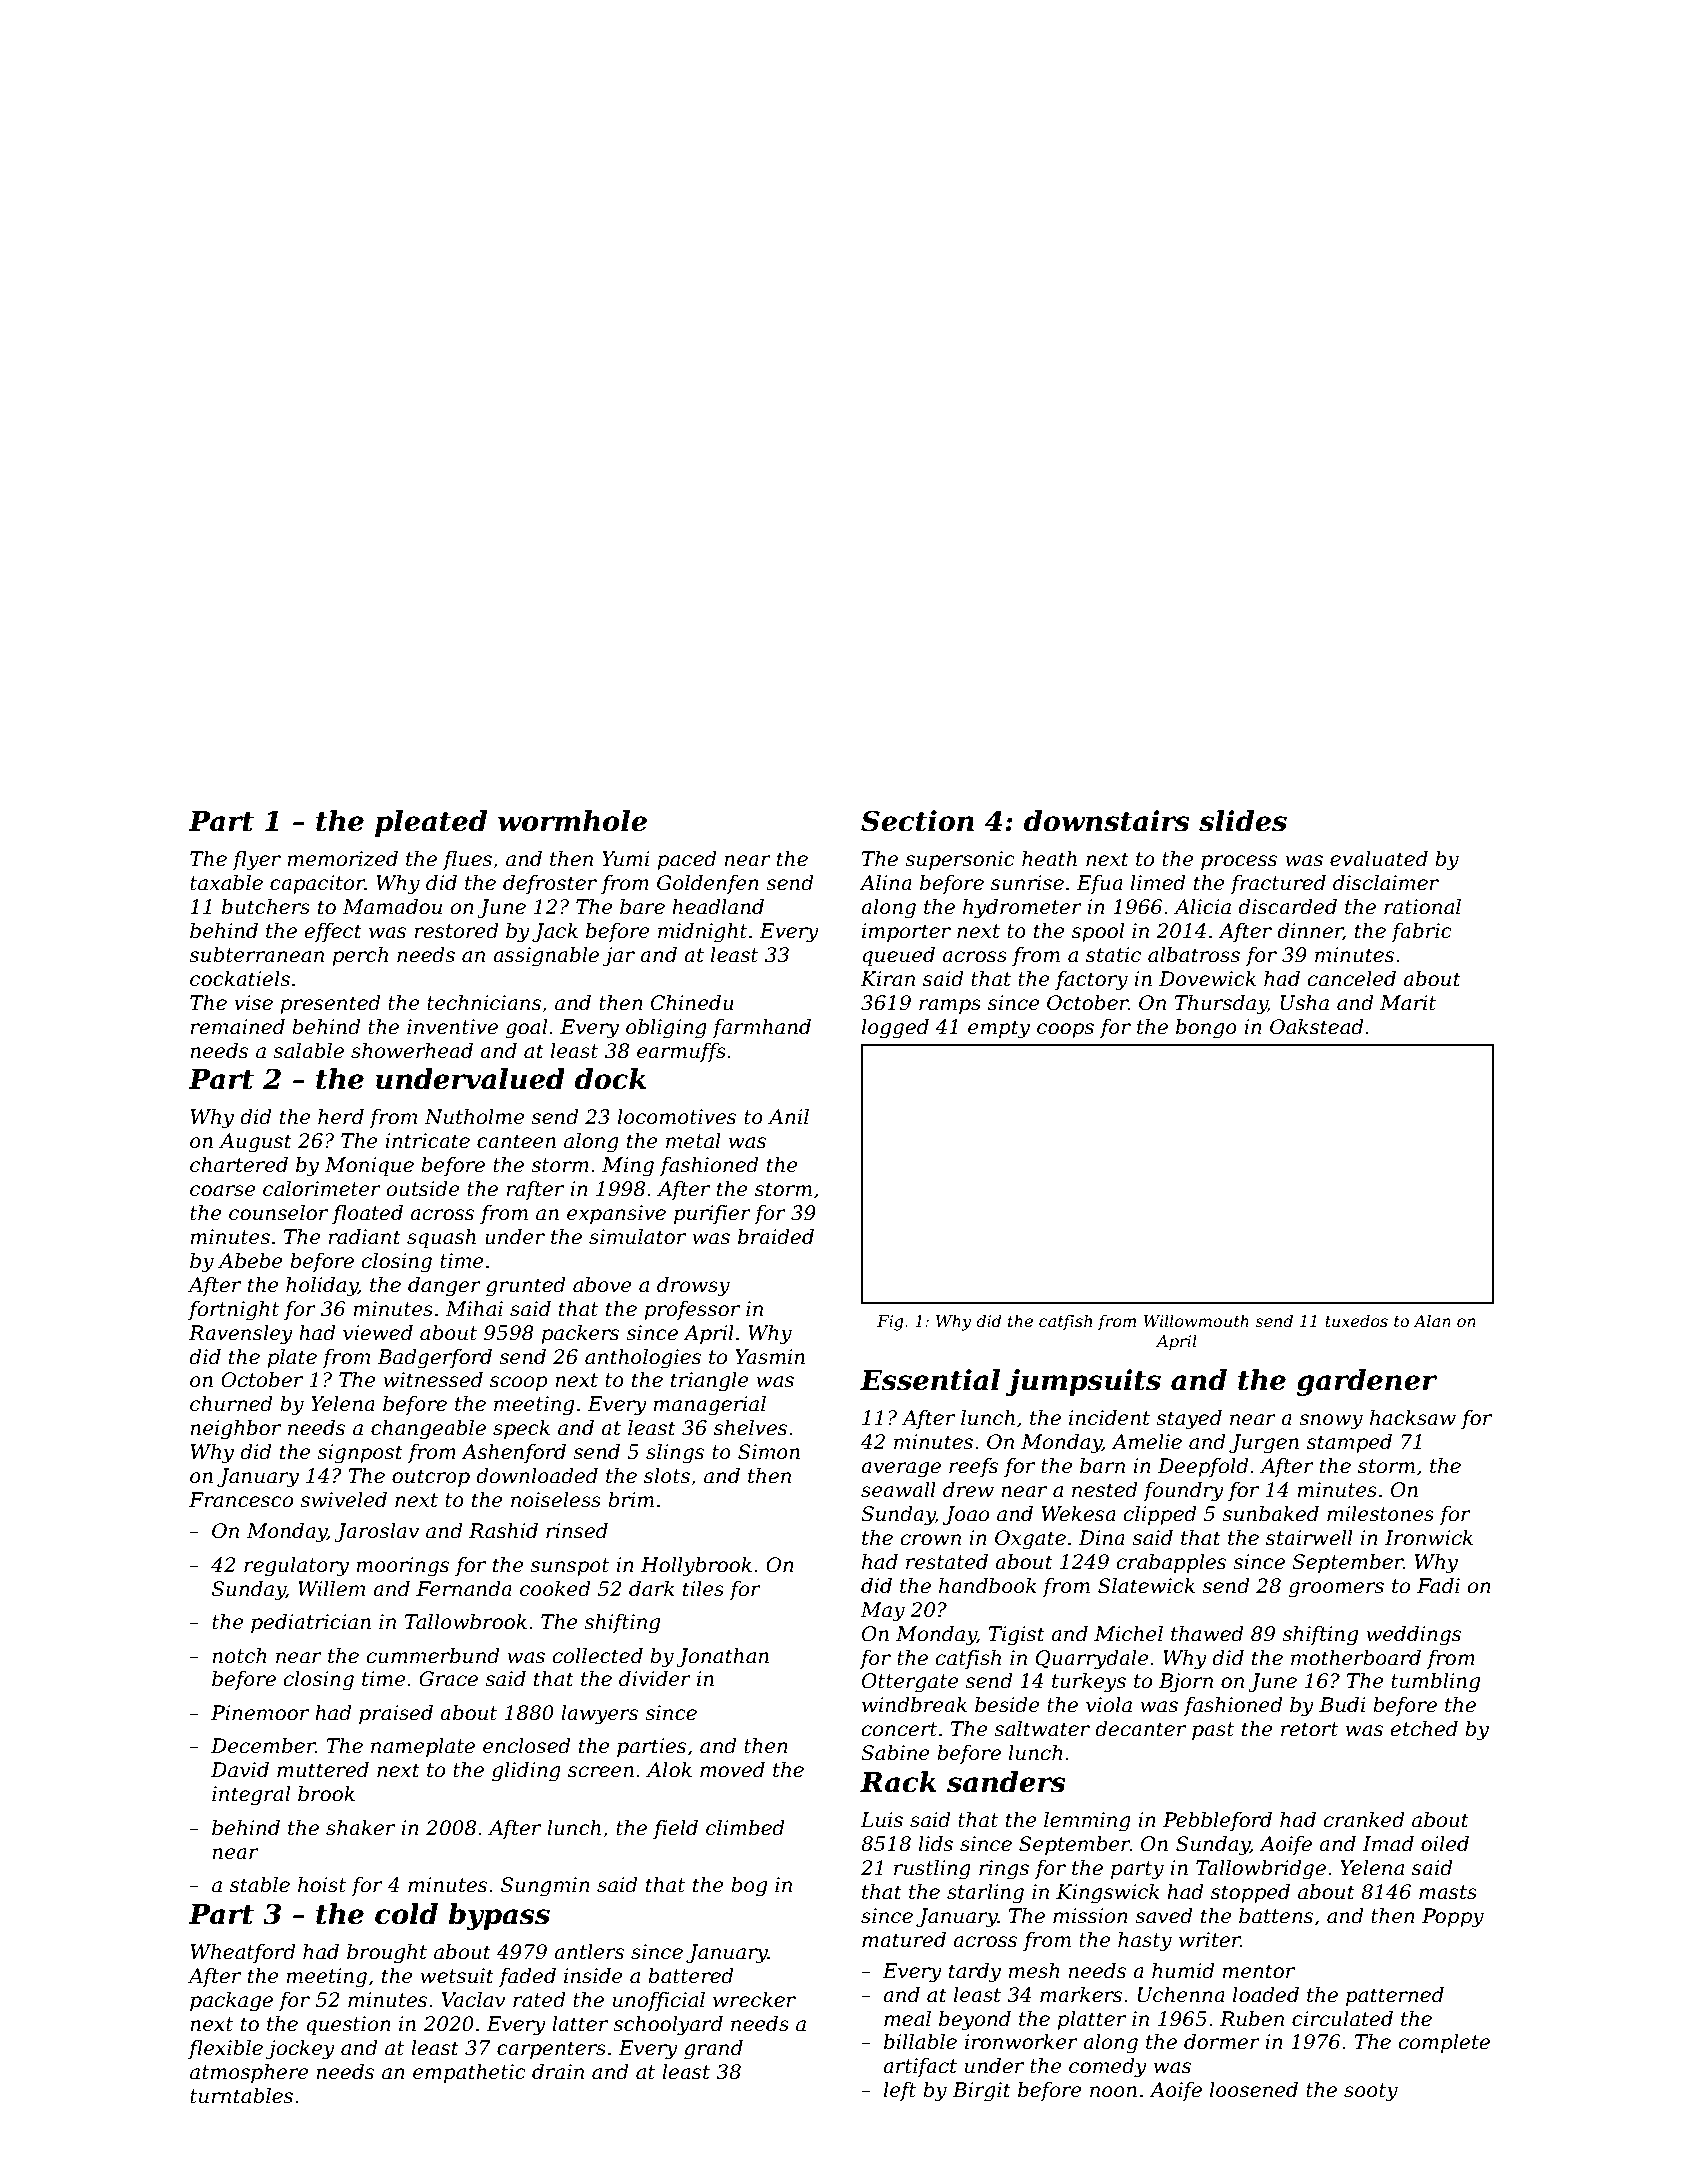 This document has height=2178, width=1683. I want to click on defroster, so click(550, 884).
